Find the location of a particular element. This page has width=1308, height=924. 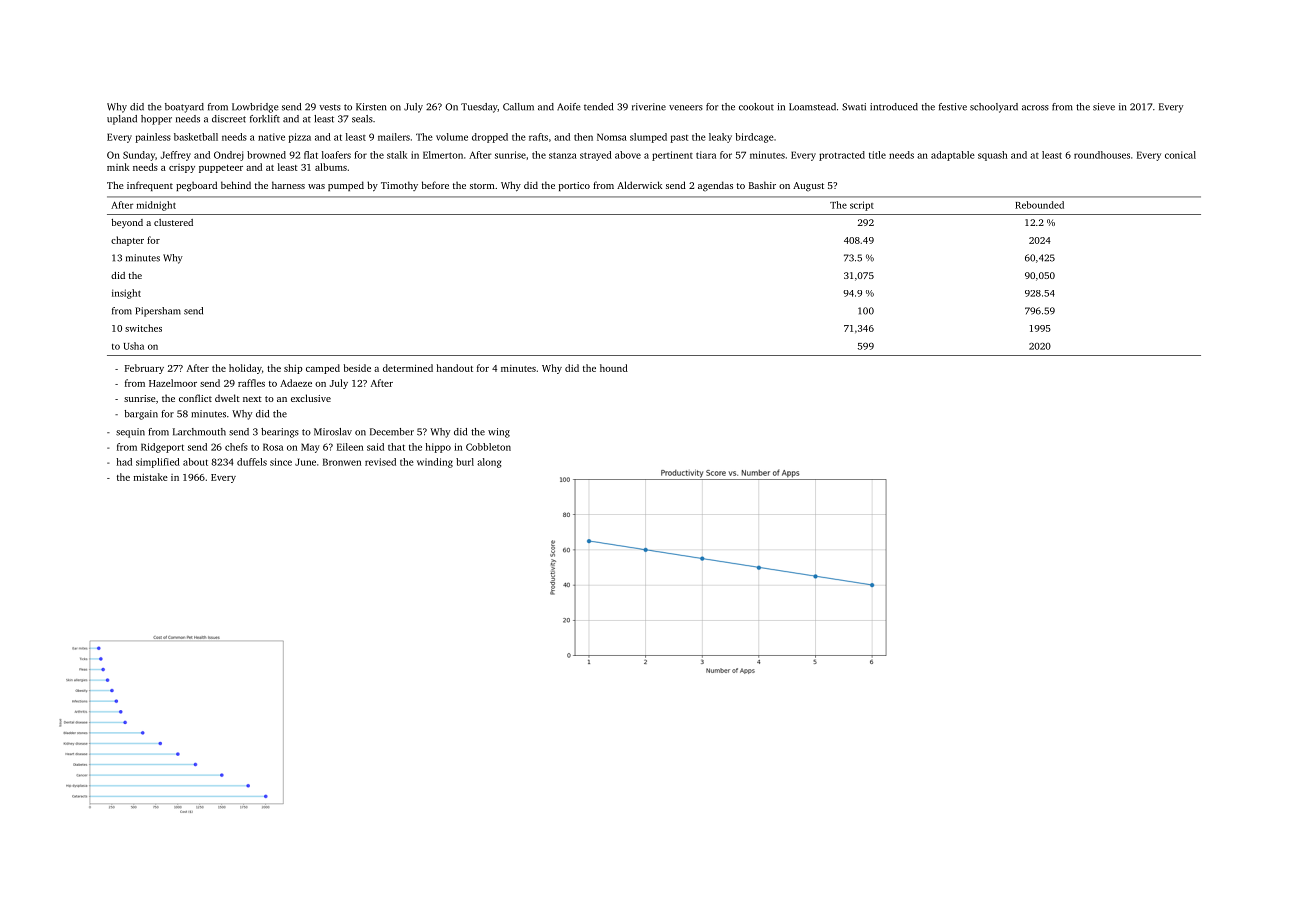

along is located at coordinates (489, 463).
